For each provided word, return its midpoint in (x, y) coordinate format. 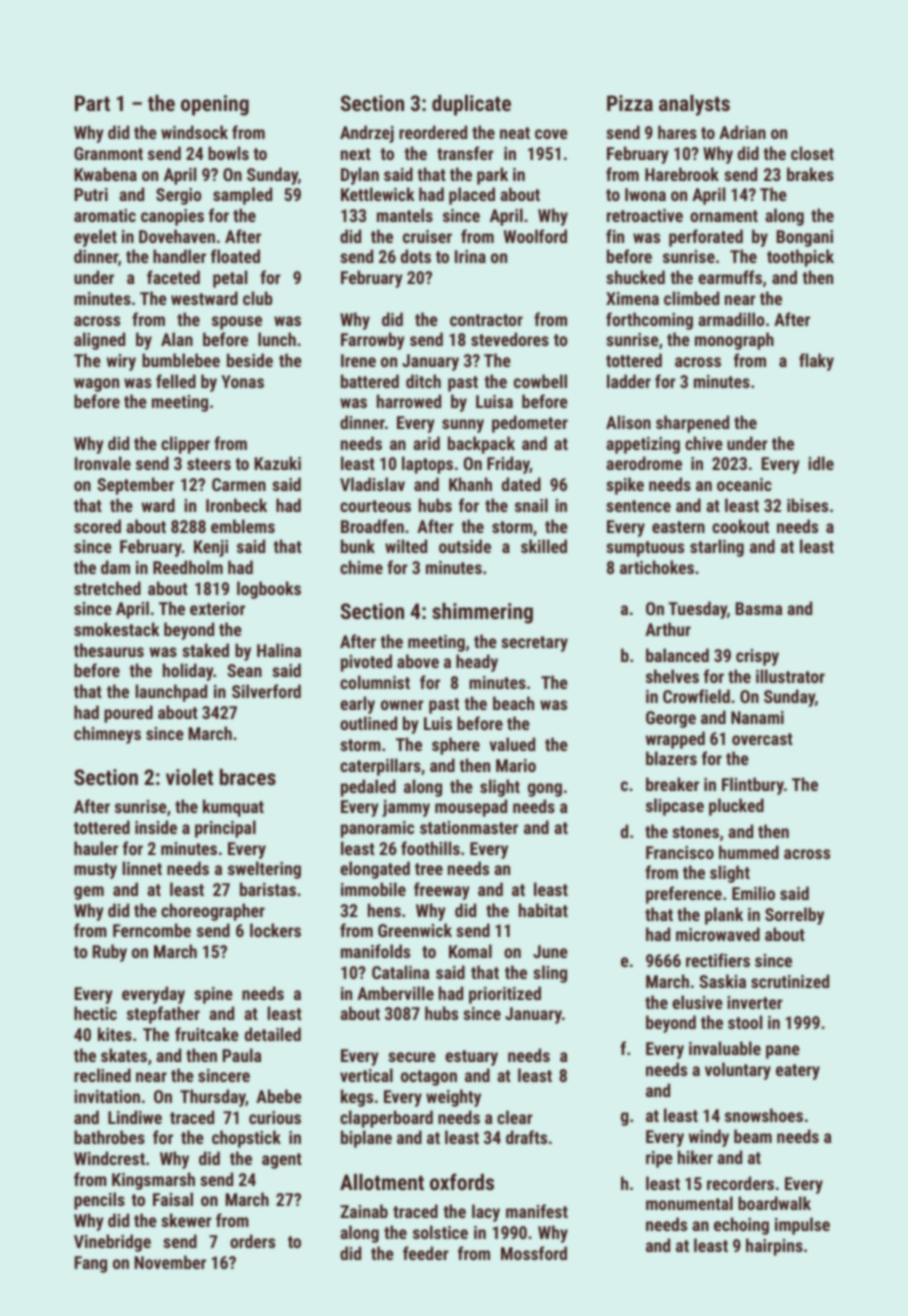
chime (361, 567)
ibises (807, 505)
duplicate (471, 105)
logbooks (269, 590)
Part (92, 103)
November (170, 1262)
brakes (810, 174)
